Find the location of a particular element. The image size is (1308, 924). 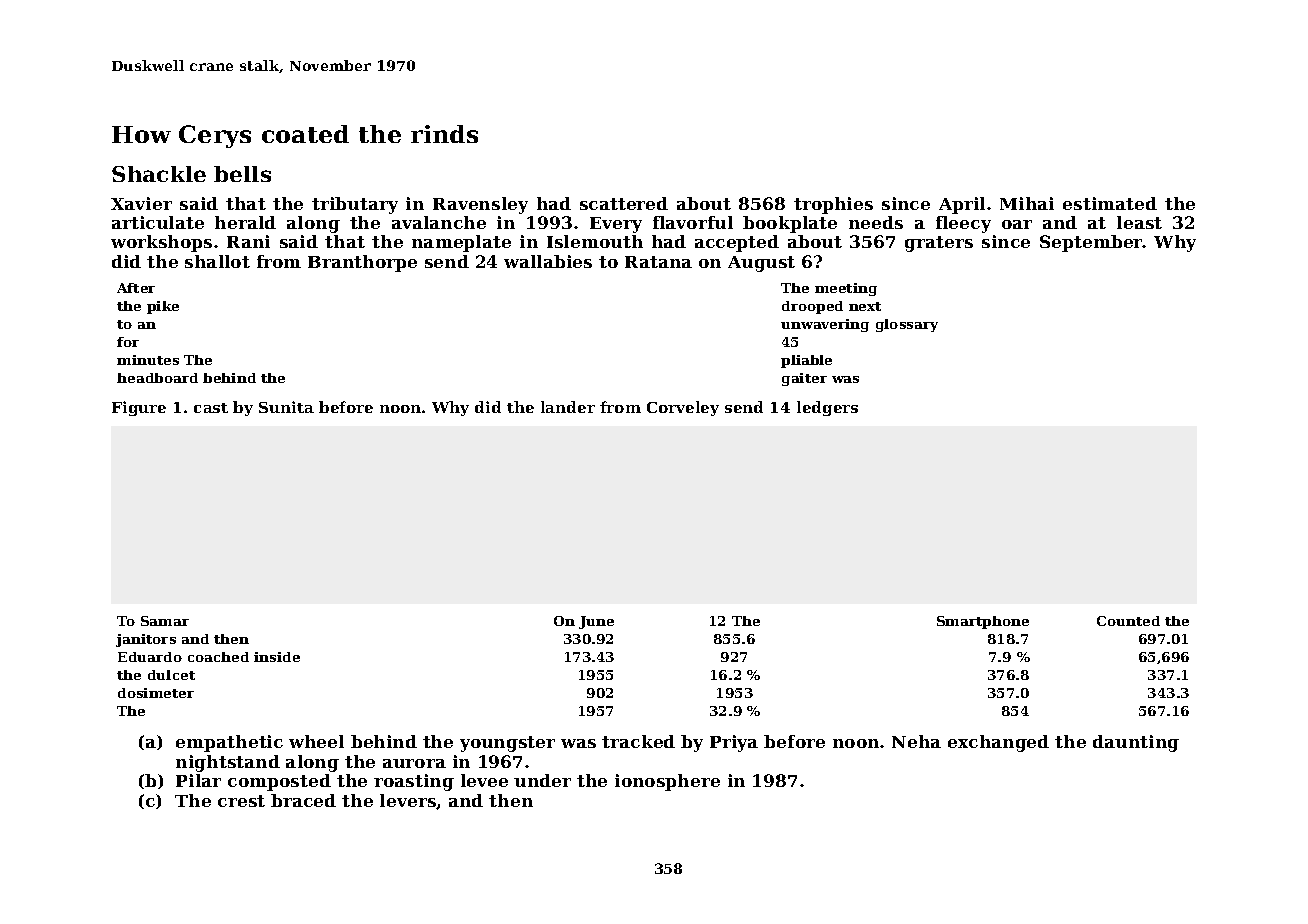

Ravensley is located at coordinates (480, 205).
